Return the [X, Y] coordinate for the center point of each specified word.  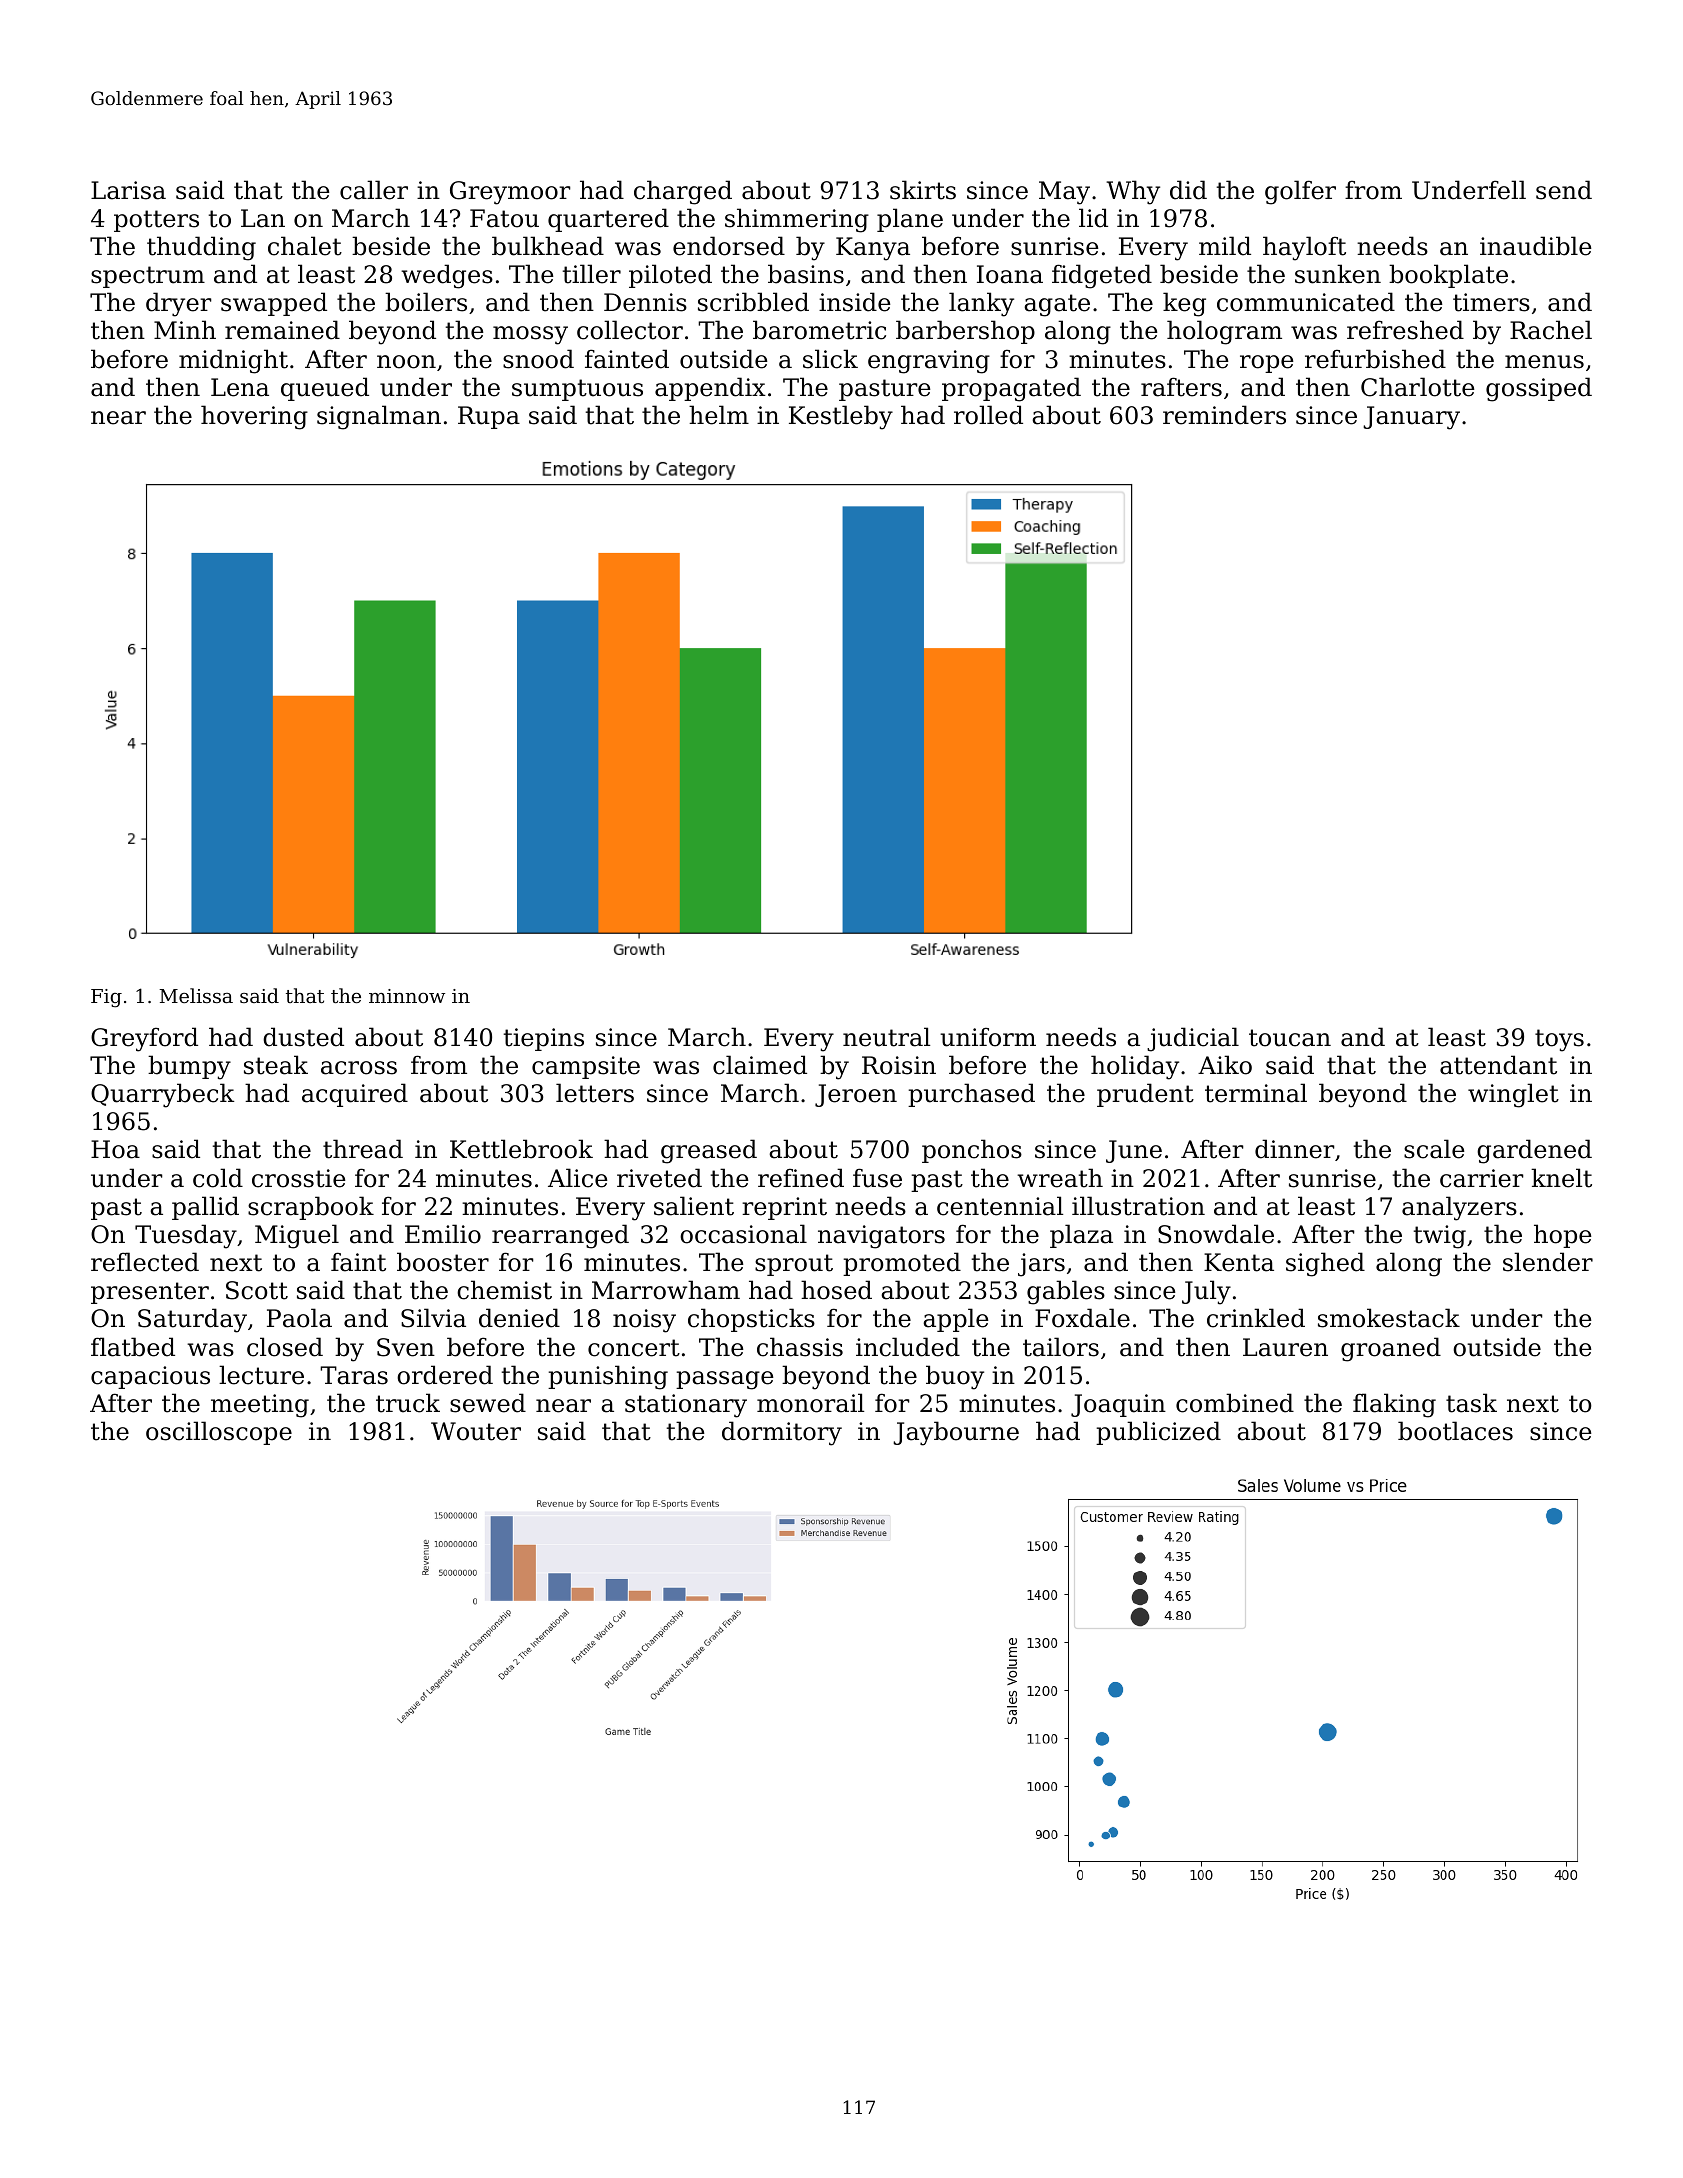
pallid [205, 1208]
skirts [923, 190]
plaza [1081, 1236]
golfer [1300, 192]
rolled [988, 415]
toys [1559, 1040]
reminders [1224, 415]
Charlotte [1418, 387]
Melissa [196, 995]
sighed [1325, 1264]
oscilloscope [219, 1433]
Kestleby [841, 417]
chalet [305, 246]
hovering [254, 417]
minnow [407, 996]
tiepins [544, 1039]
